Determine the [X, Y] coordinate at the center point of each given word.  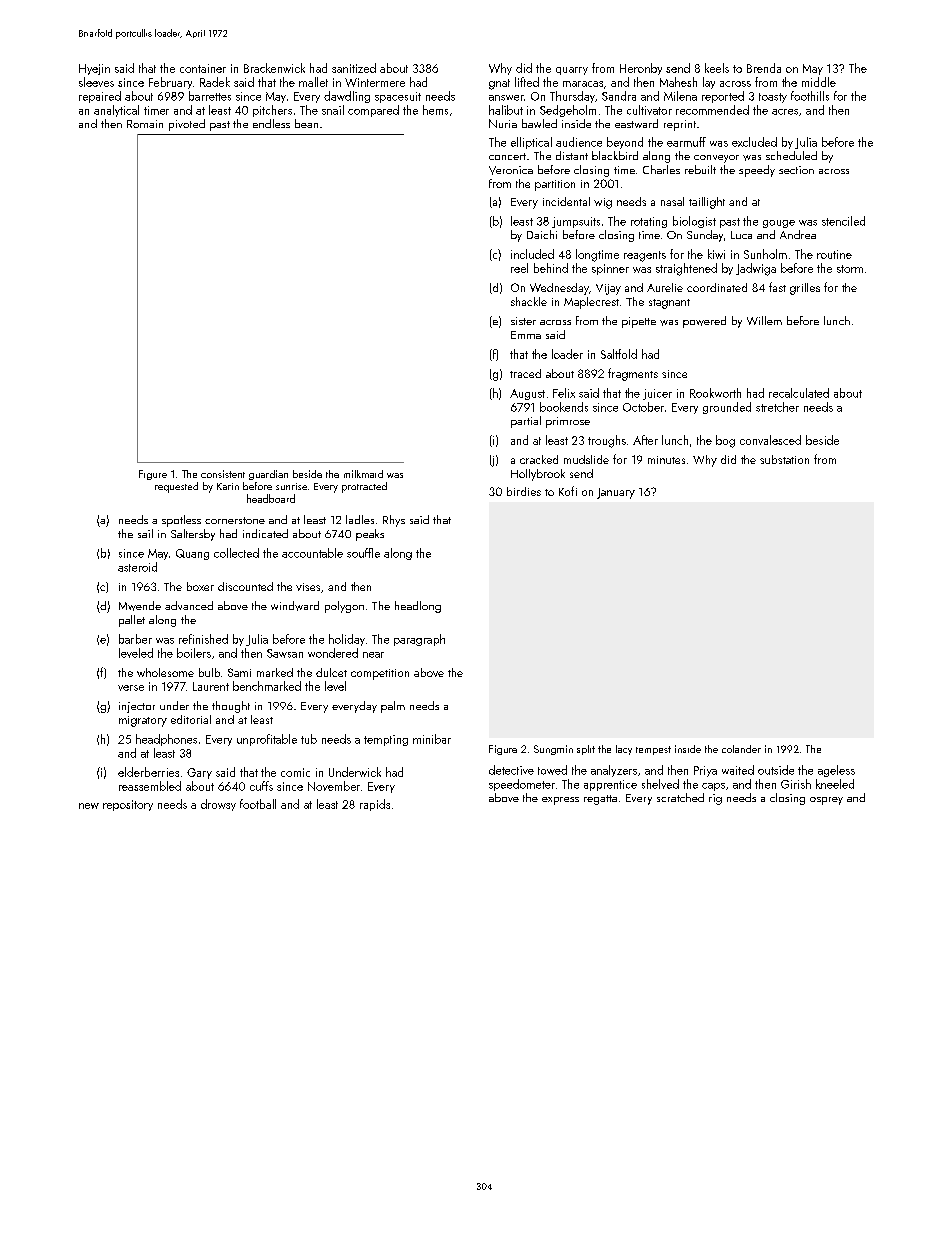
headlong [418, 607]
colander [741, 749]
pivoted [187, 125]
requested [176, 487]
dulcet [331, 672]
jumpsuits [576, 222]
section [796, 170]
